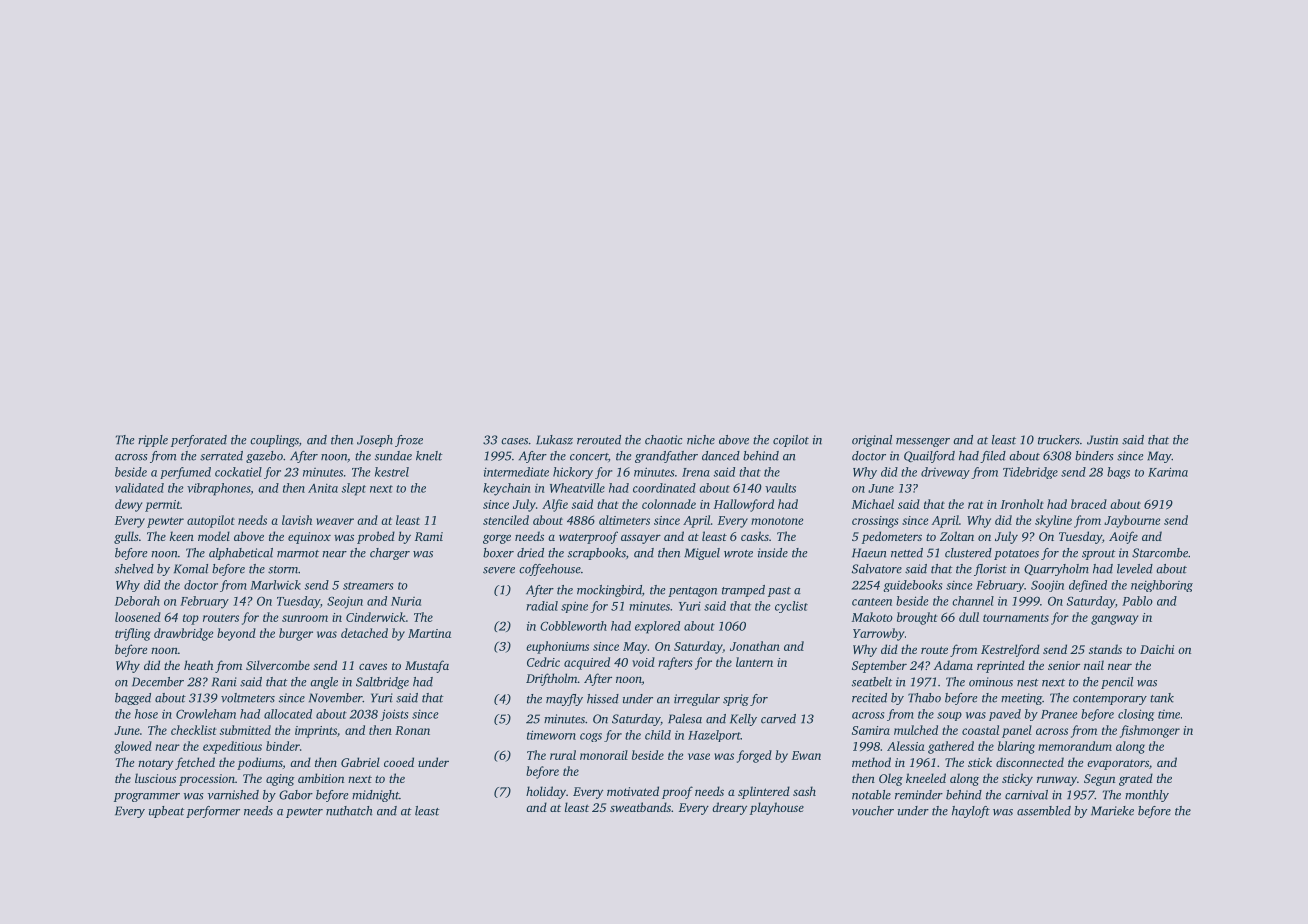  I want to click on Marieke, so click(1112, 811).
